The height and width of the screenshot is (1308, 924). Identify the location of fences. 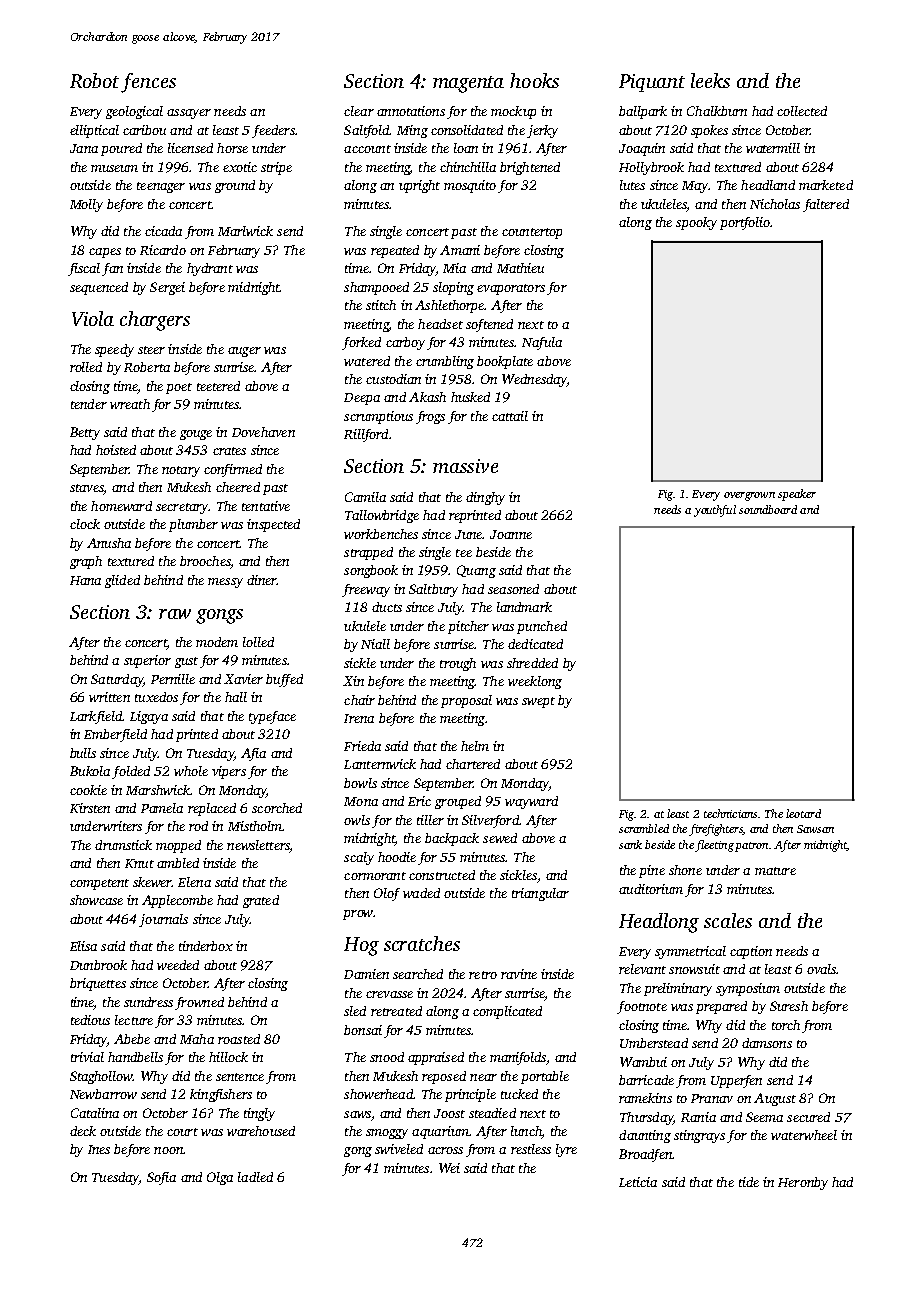
(148, 83).
